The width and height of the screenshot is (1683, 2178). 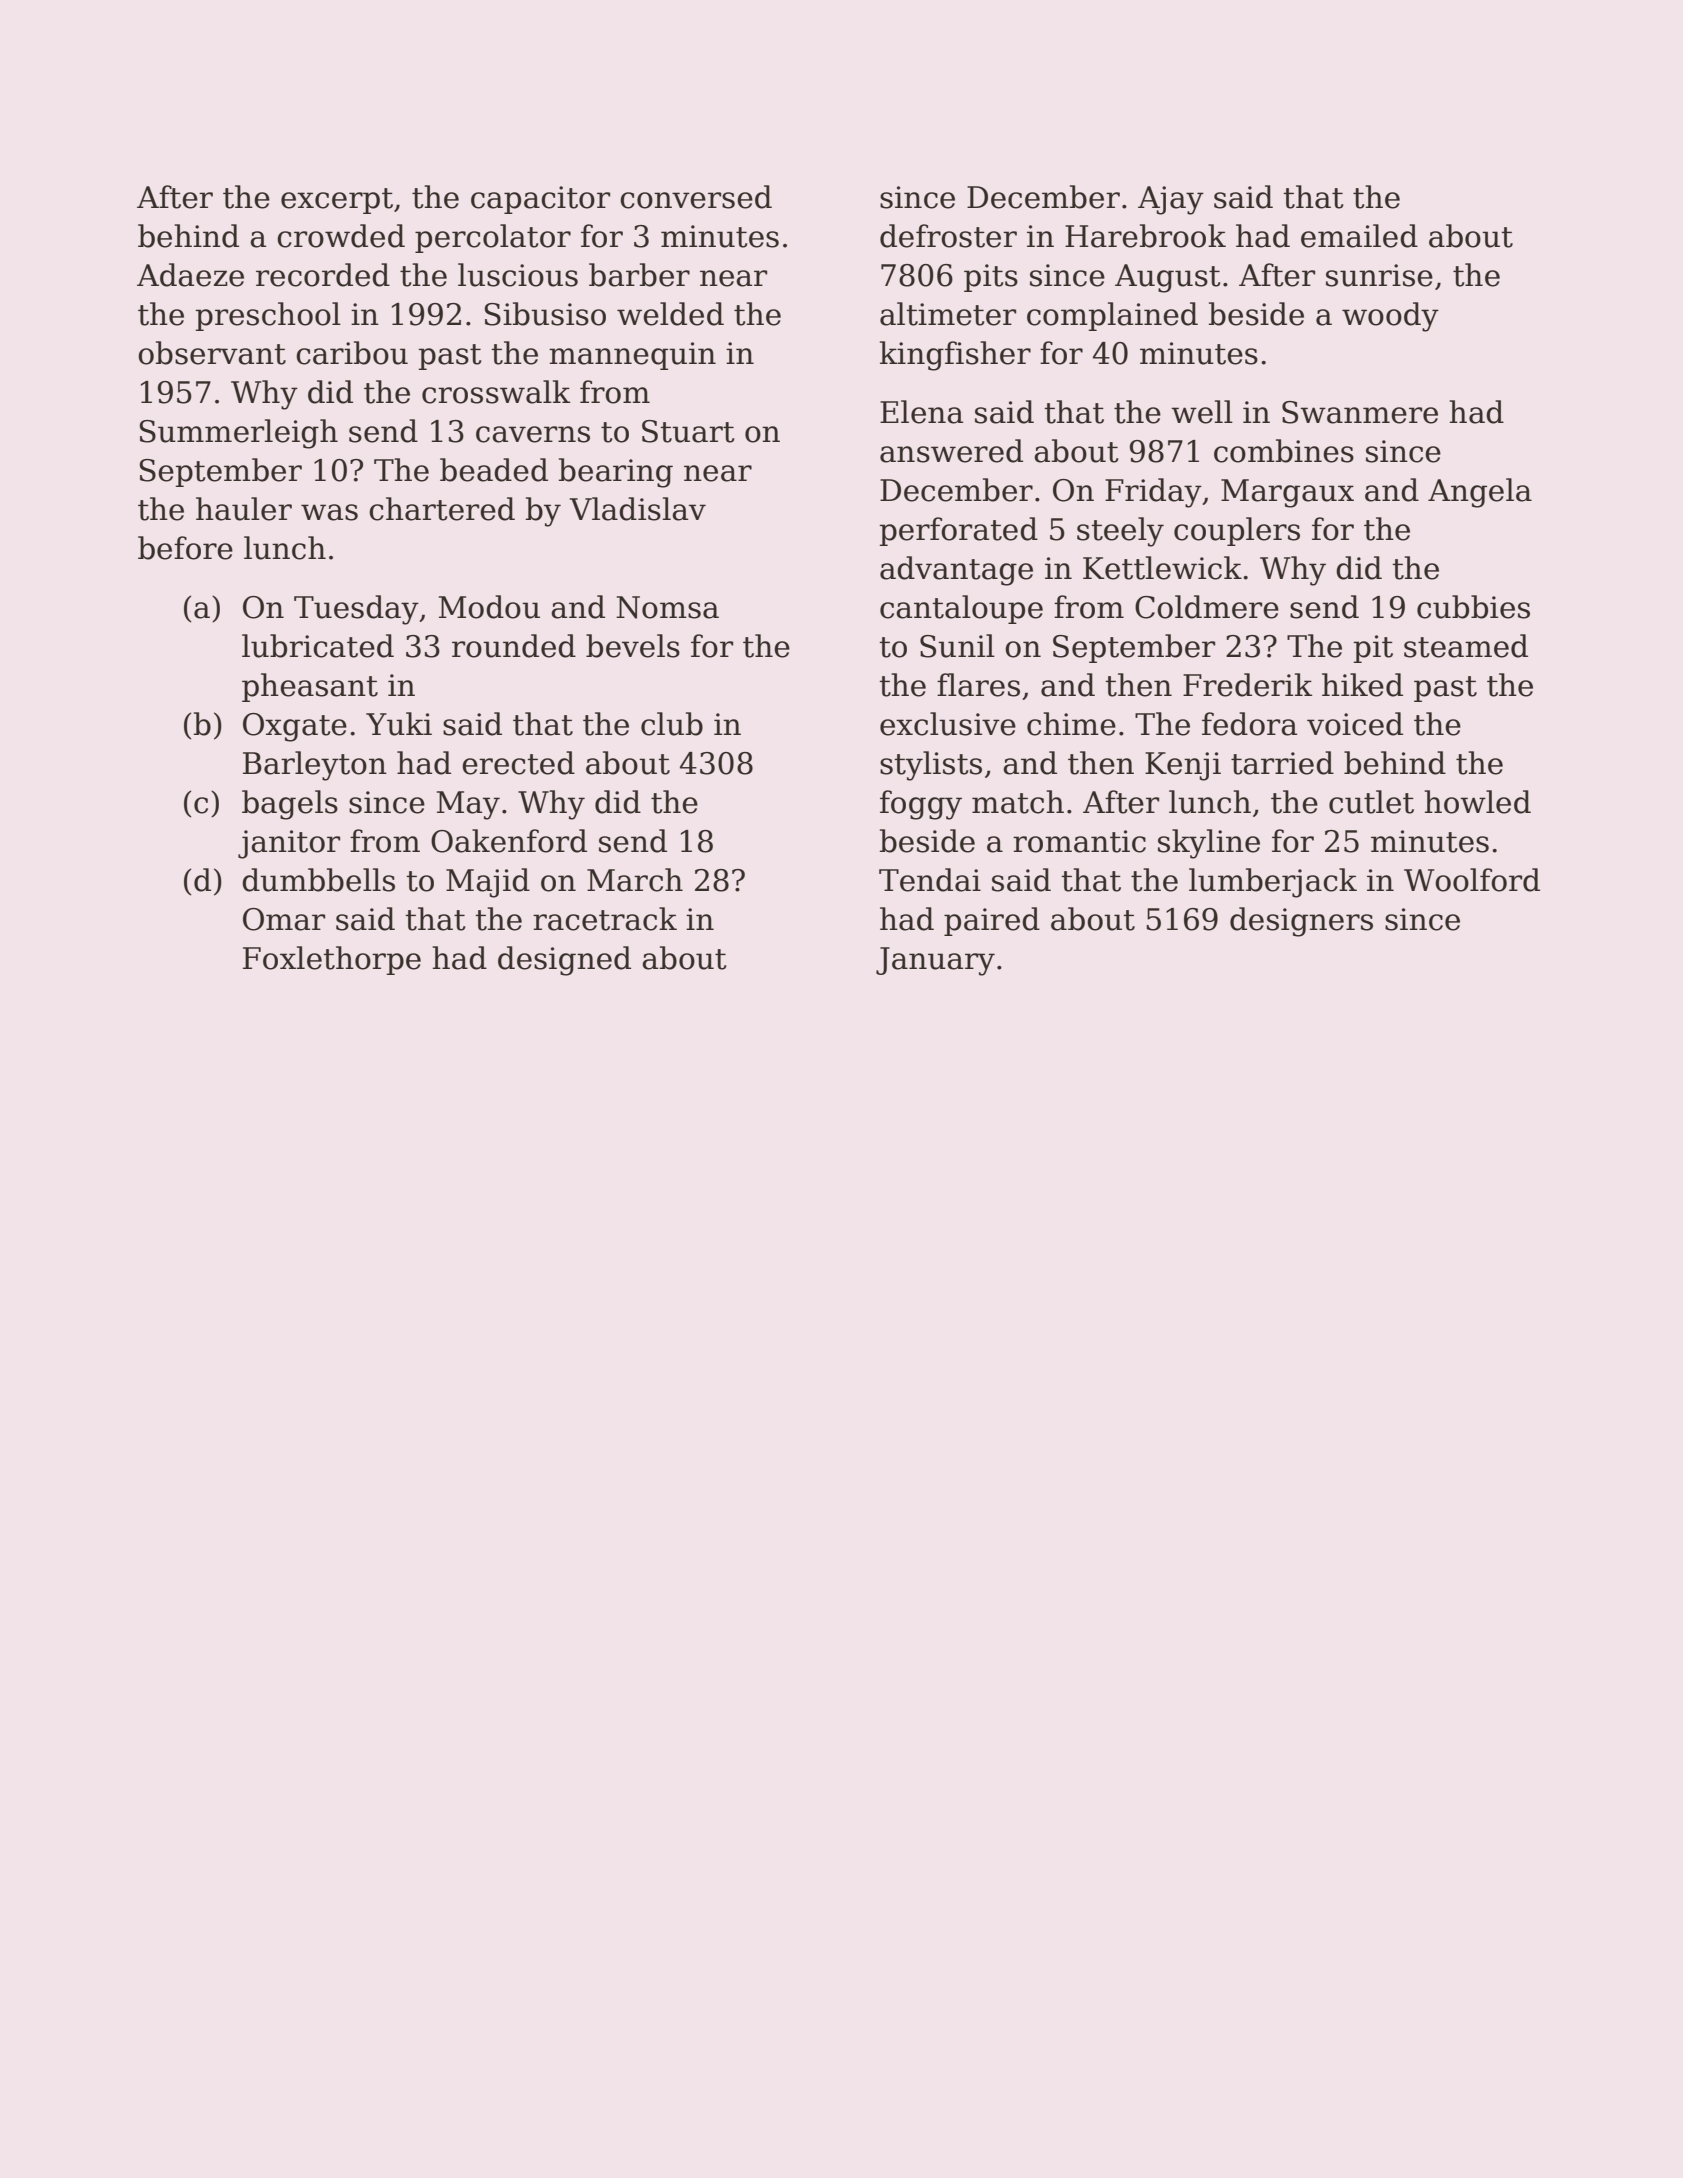 I want to click on Sunil, so click(x=957, y=646).
